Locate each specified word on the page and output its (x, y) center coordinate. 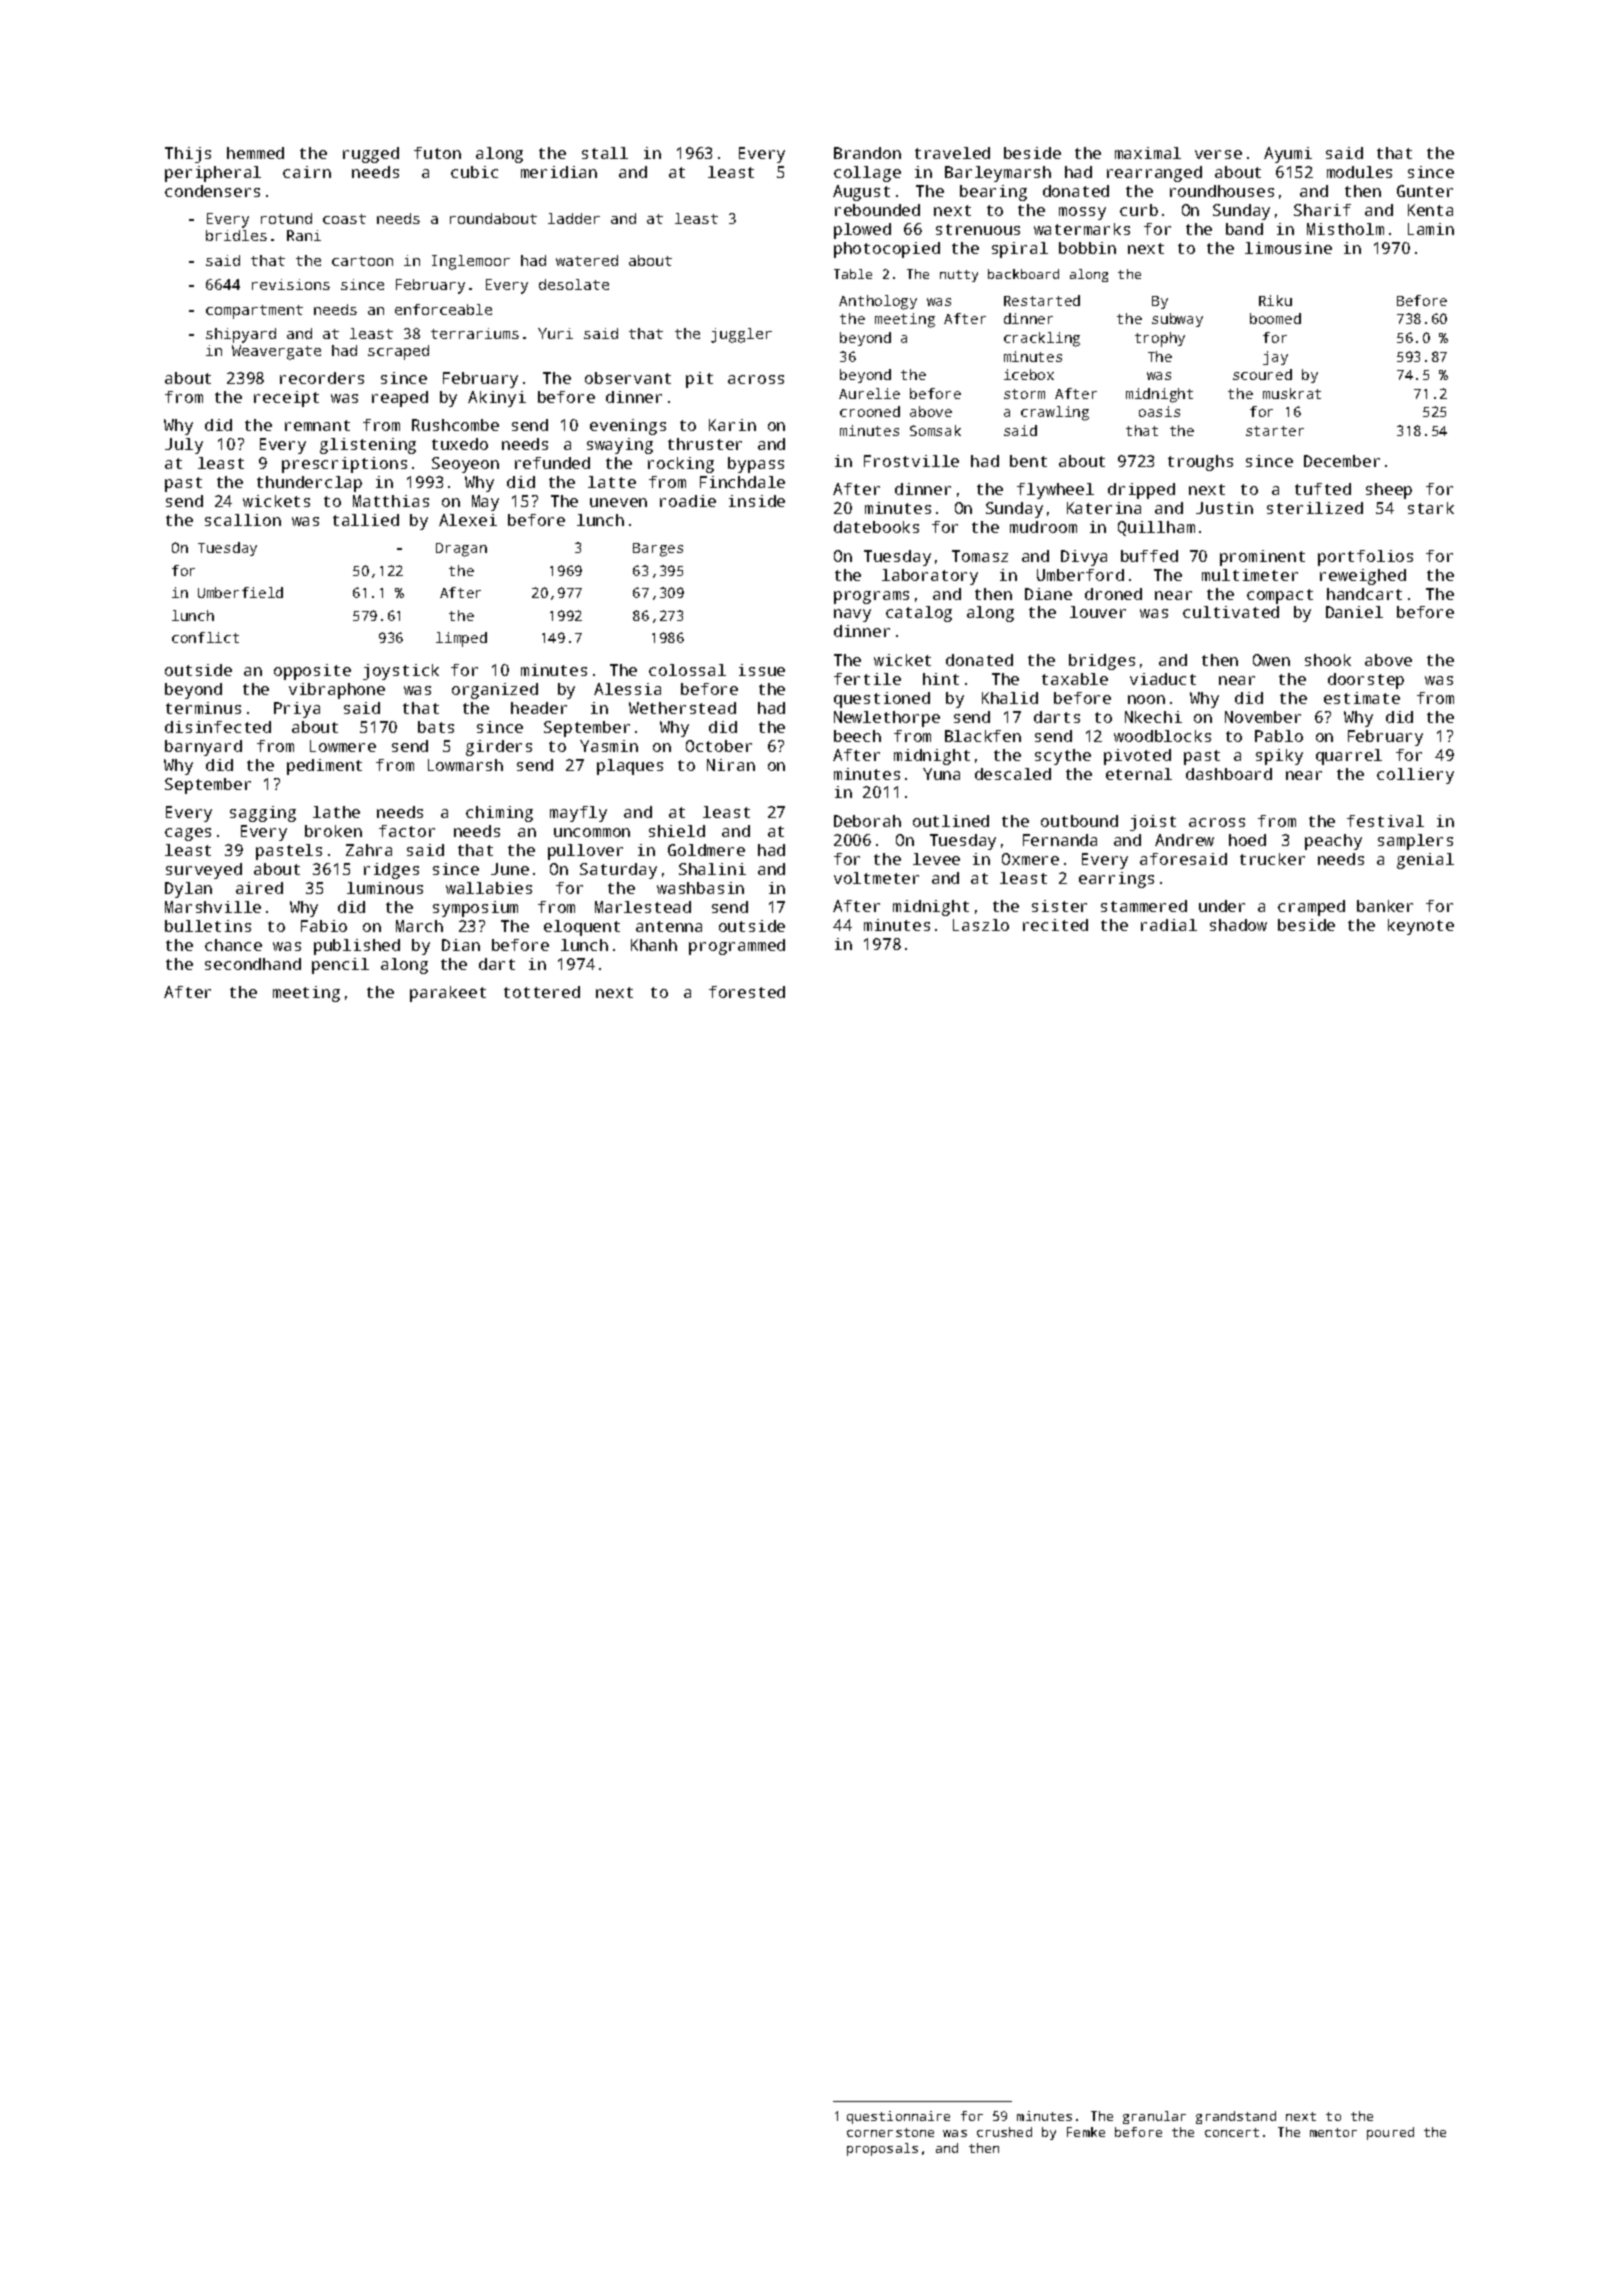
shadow (1238, 925)
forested (747, 992)
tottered (542, 992)
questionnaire (898, 2117)
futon (437, 153)
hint (941, 679)
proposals (882, 2149)
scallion (243, 520)
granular (1154, 2117)
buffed (1149, 556)
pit (699, 380)
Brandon (867, 153)
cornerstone (890, 2132)
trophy (1160, 339)
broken (333, 831)
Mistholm (1345, 229)
